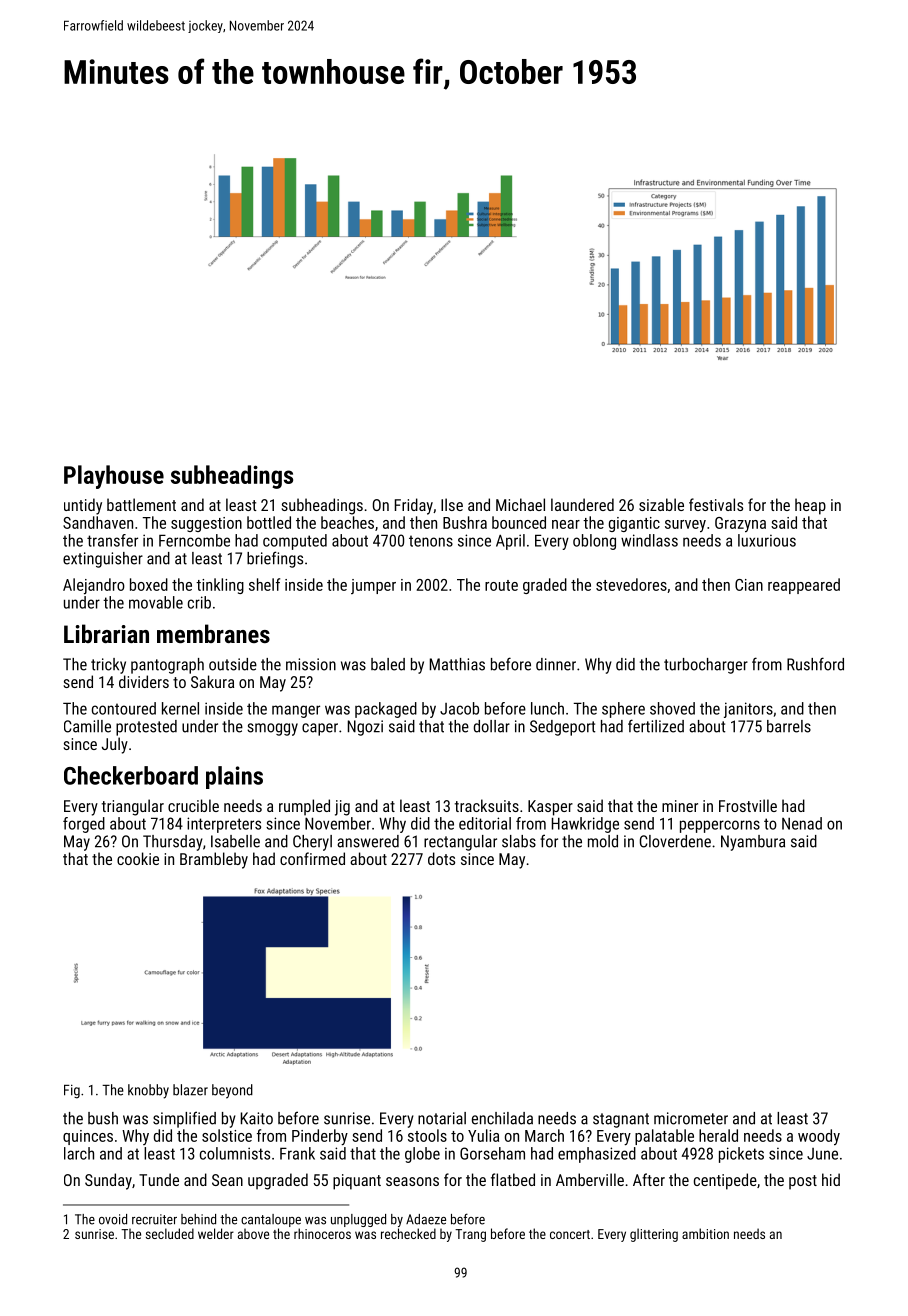  Describe the element at coordinates (810, 506) in the page. I see `heap` at that location.
